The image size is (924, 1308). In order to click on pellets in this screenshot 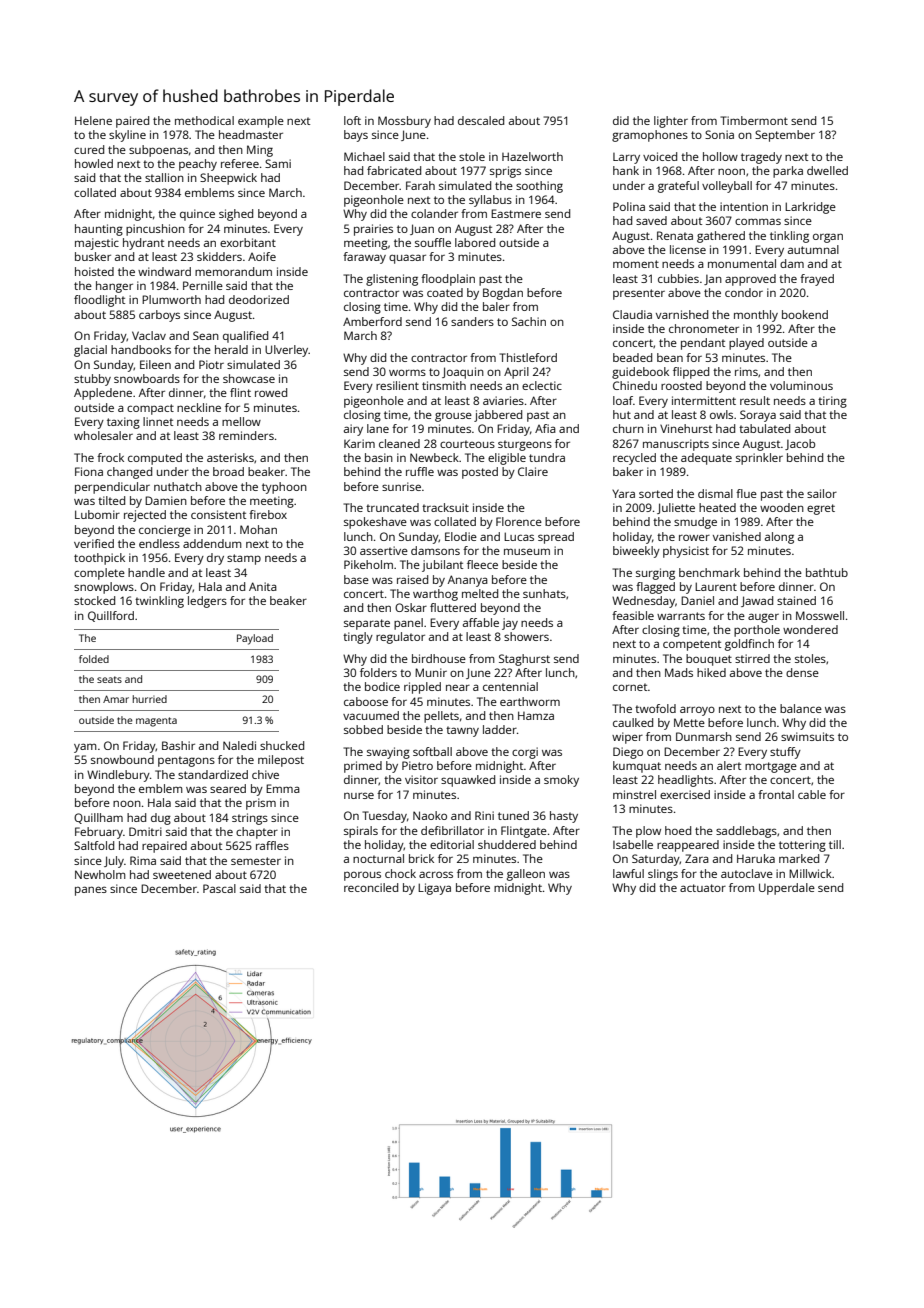, I will do `click(441, 717)`.
